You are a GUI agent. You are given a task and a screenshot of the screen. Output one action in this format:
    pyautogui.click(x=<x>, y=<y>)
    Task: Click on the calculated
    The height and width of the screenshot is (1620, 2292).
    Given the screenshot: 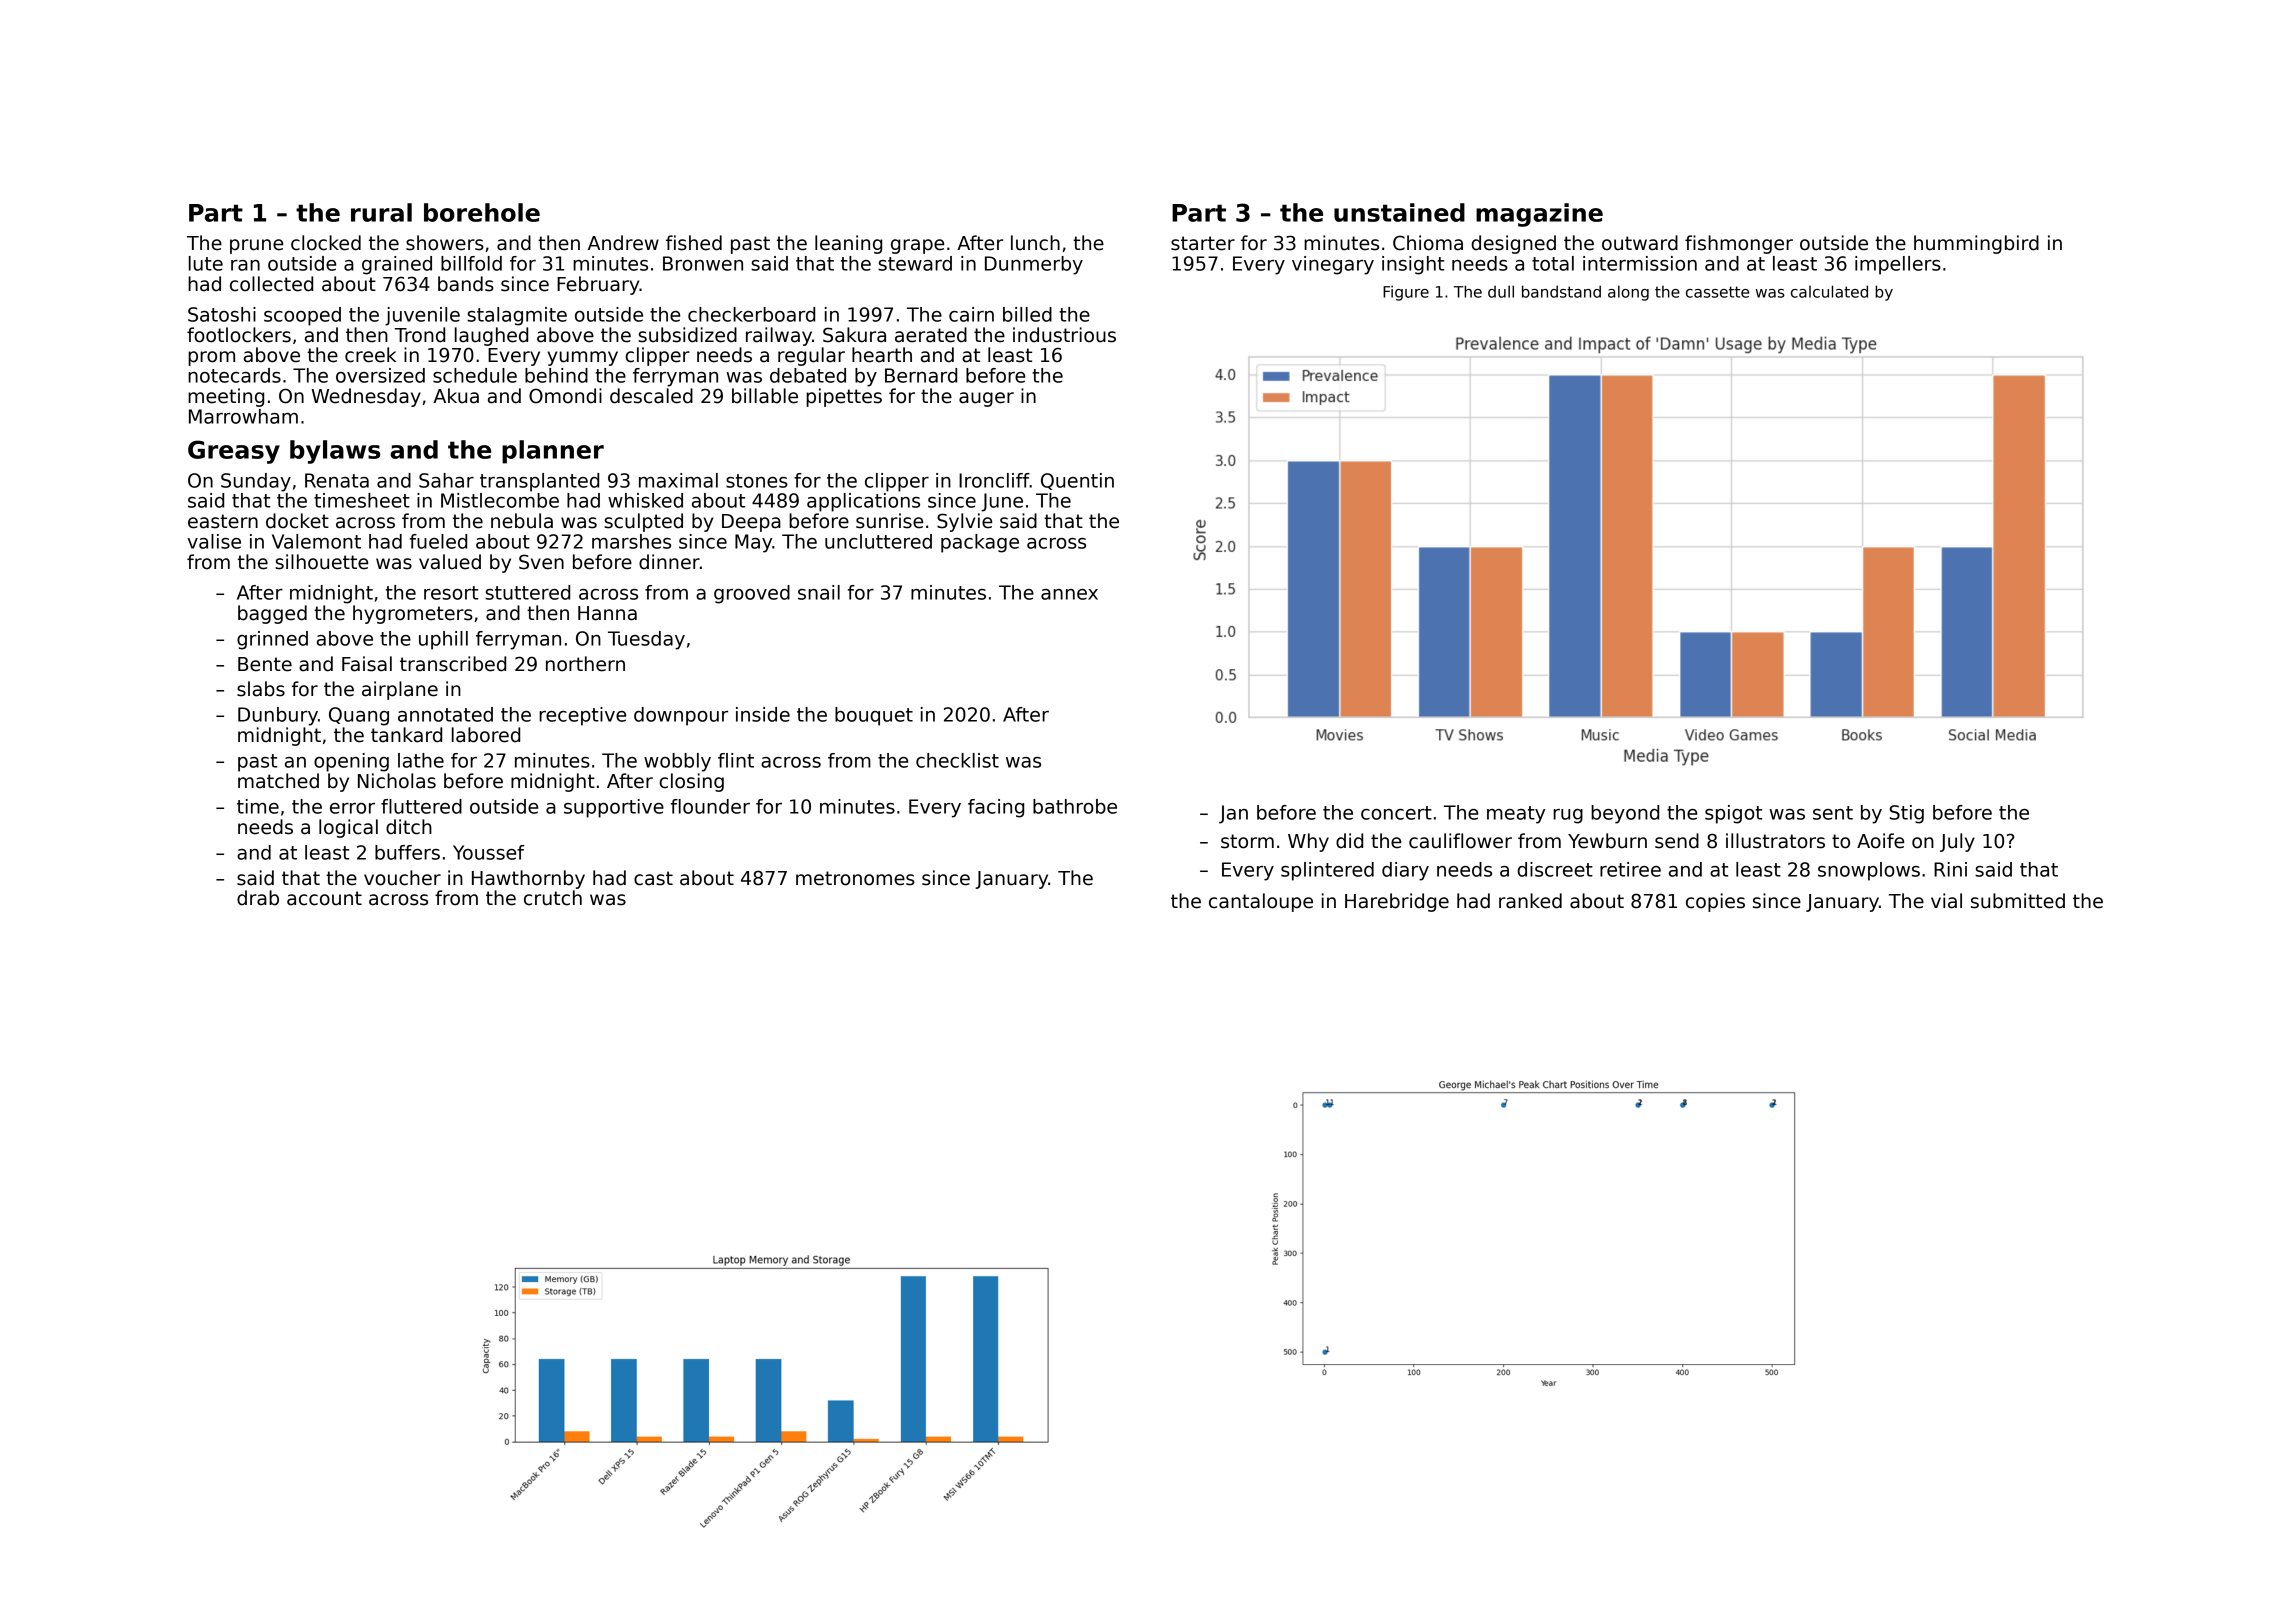 What is the action you would take?
    pyautogui.click(x=1829, y=291)
